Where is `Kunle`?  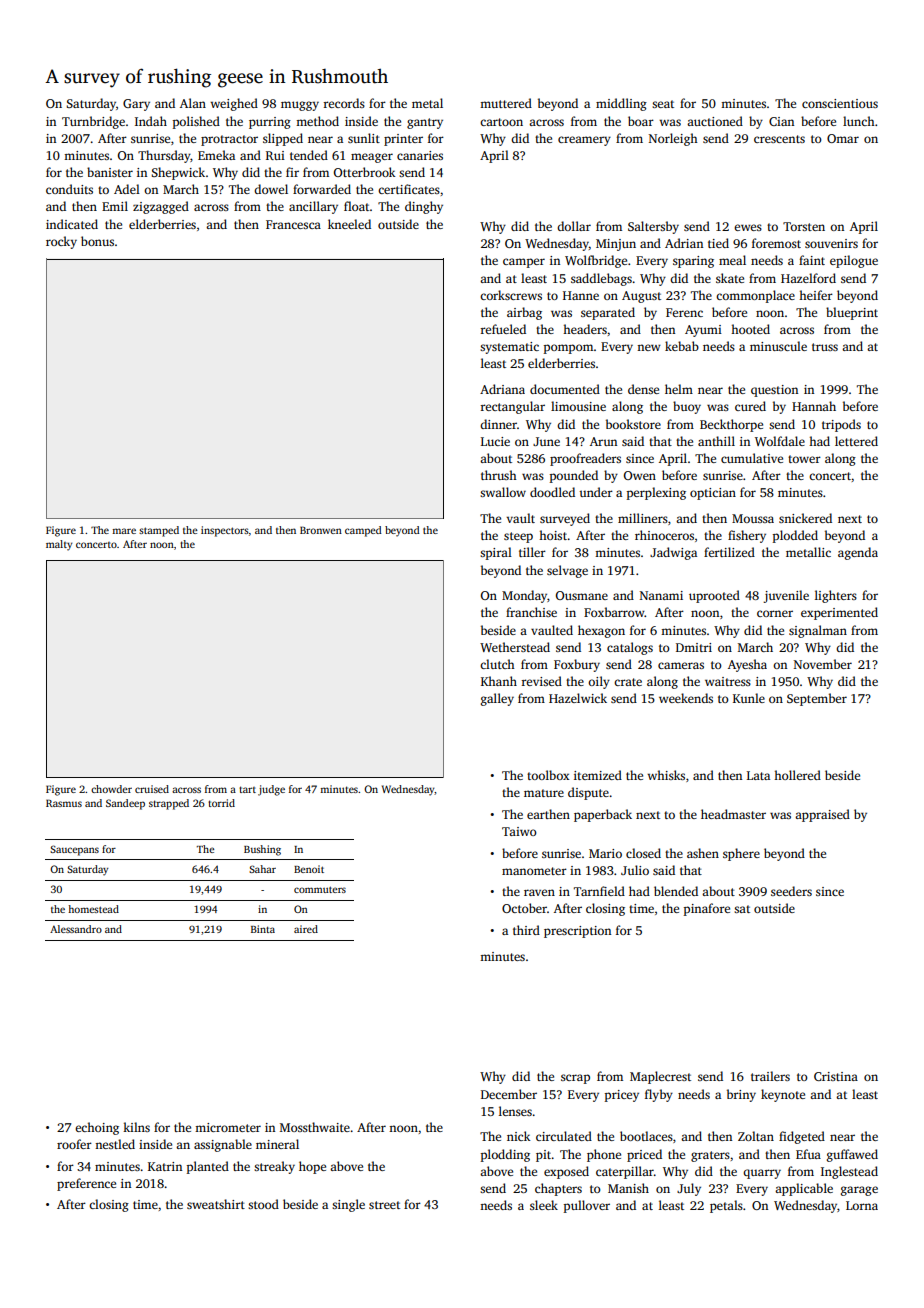 Kunle is located at coordinates (749, 698).
